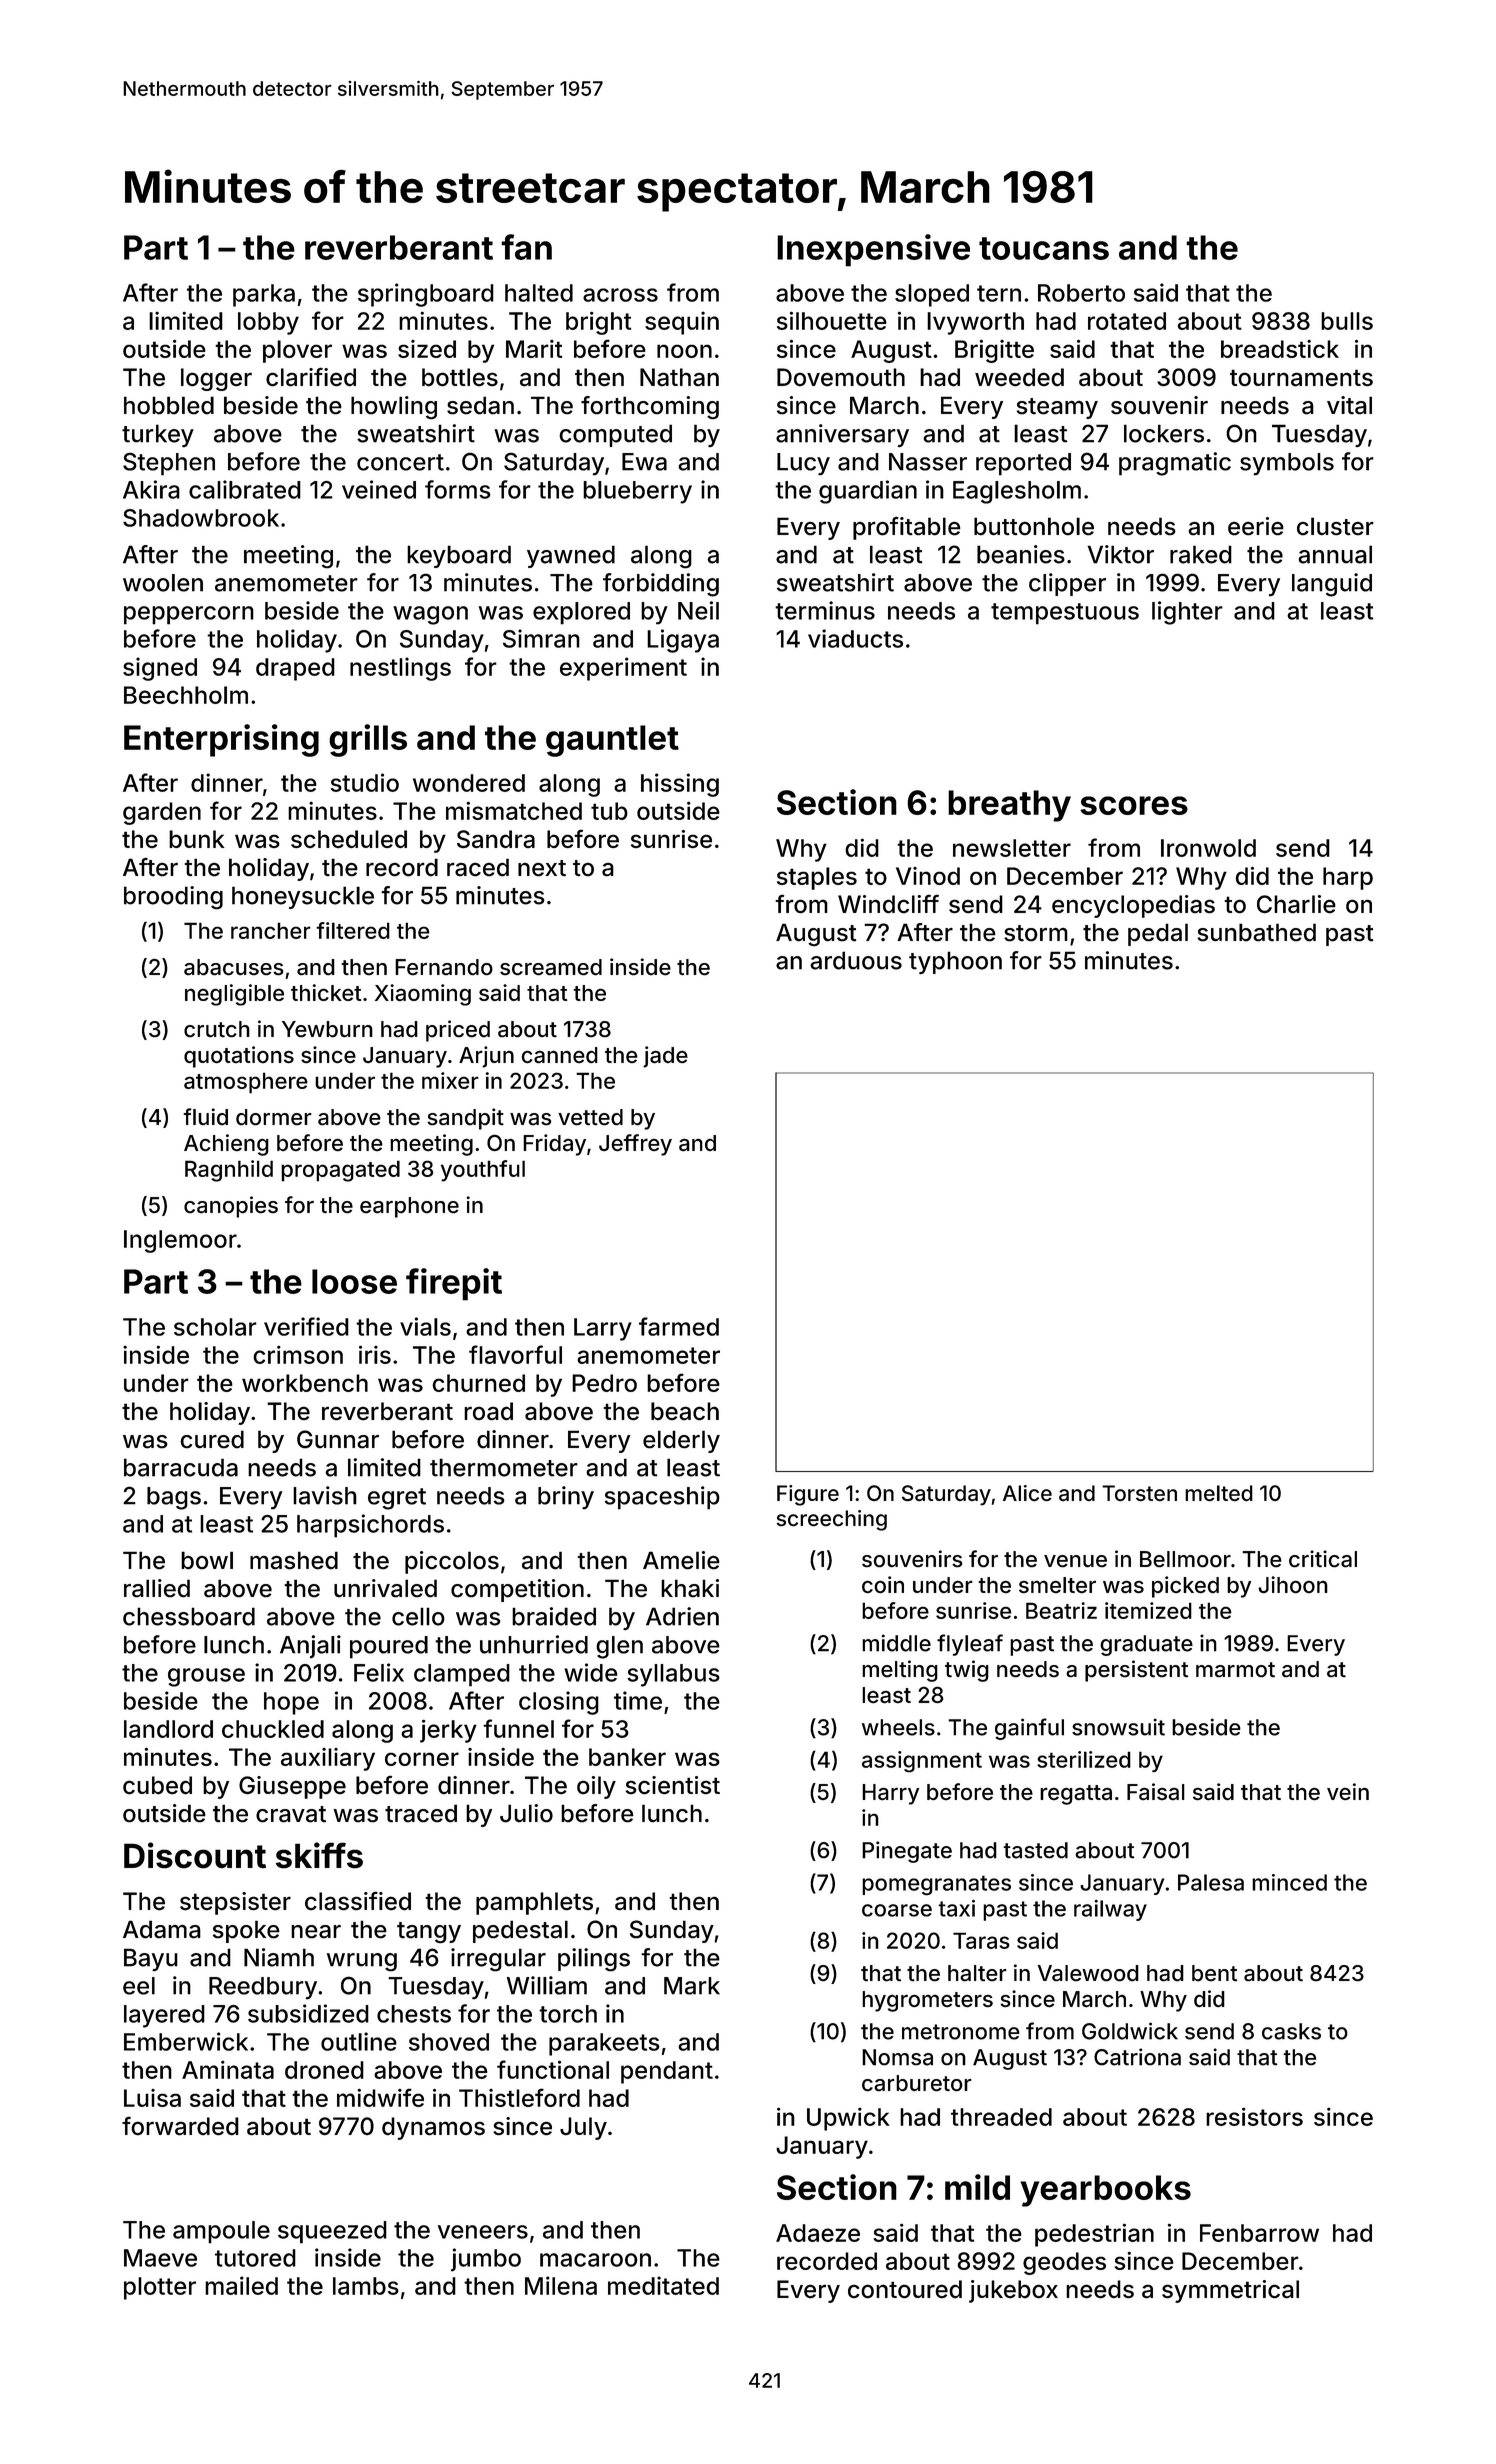 The height and width of the screenshot is (2464, 1496). Describe the element at coordinates (1296, 904) in the screenshot. I see `Charlie` at that location.
